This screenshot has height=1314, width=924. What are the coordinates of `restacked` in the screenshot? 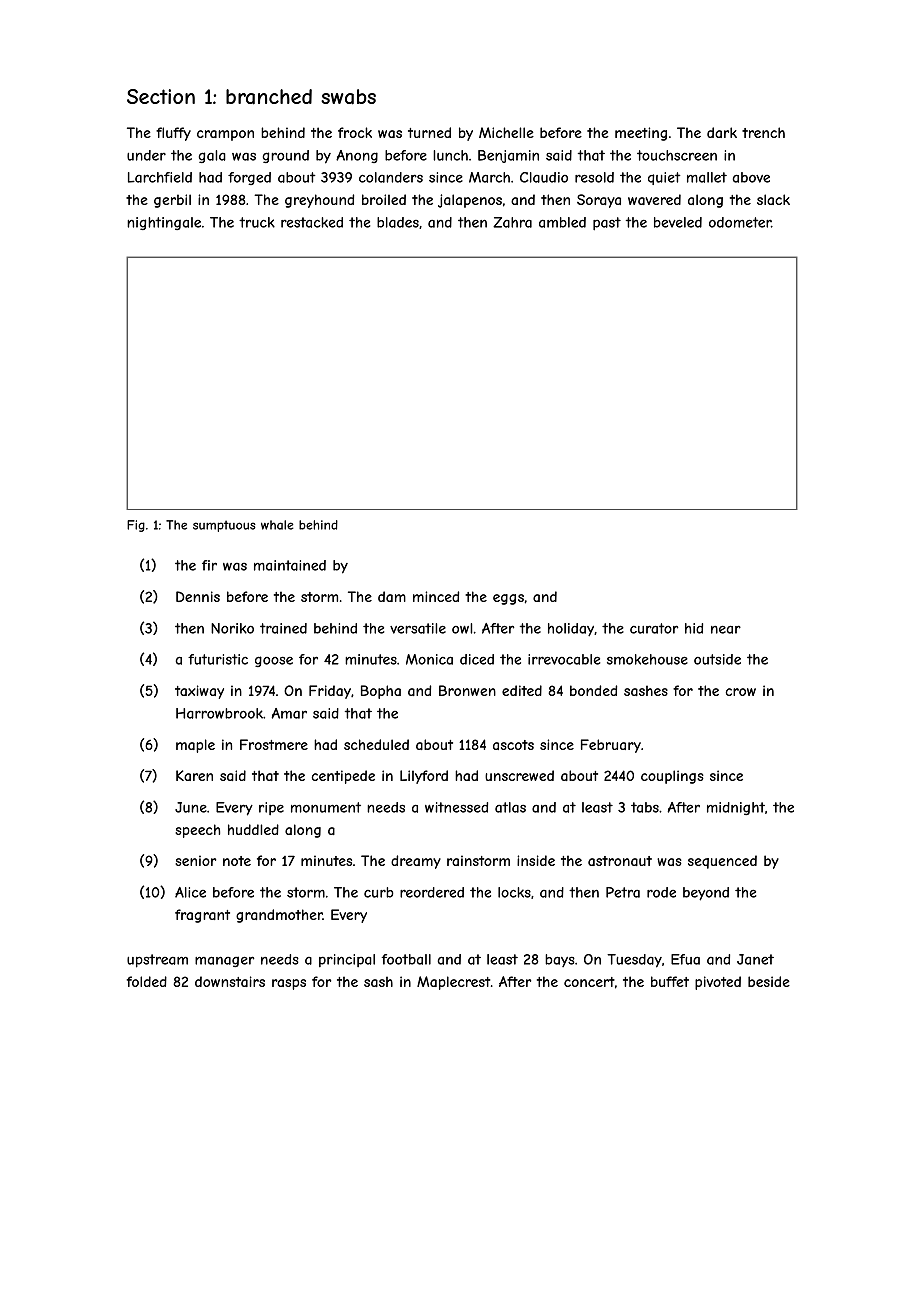 It's located at (312, 222).
